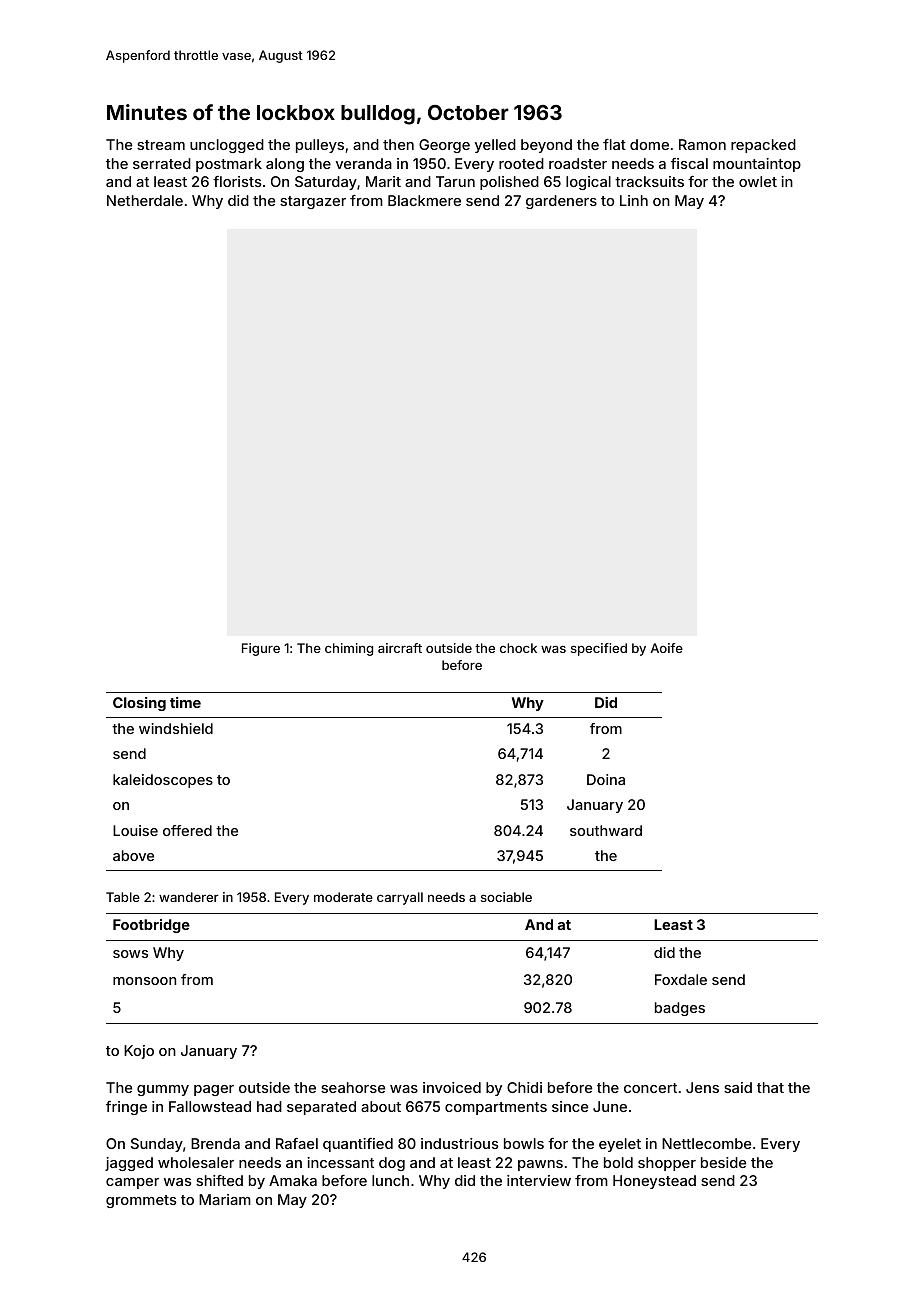 The image size is (924, 1308). What do you see at coordinates (157, 1145) in the image?
I see `Sunday` at bounding box center [157, 1145].
